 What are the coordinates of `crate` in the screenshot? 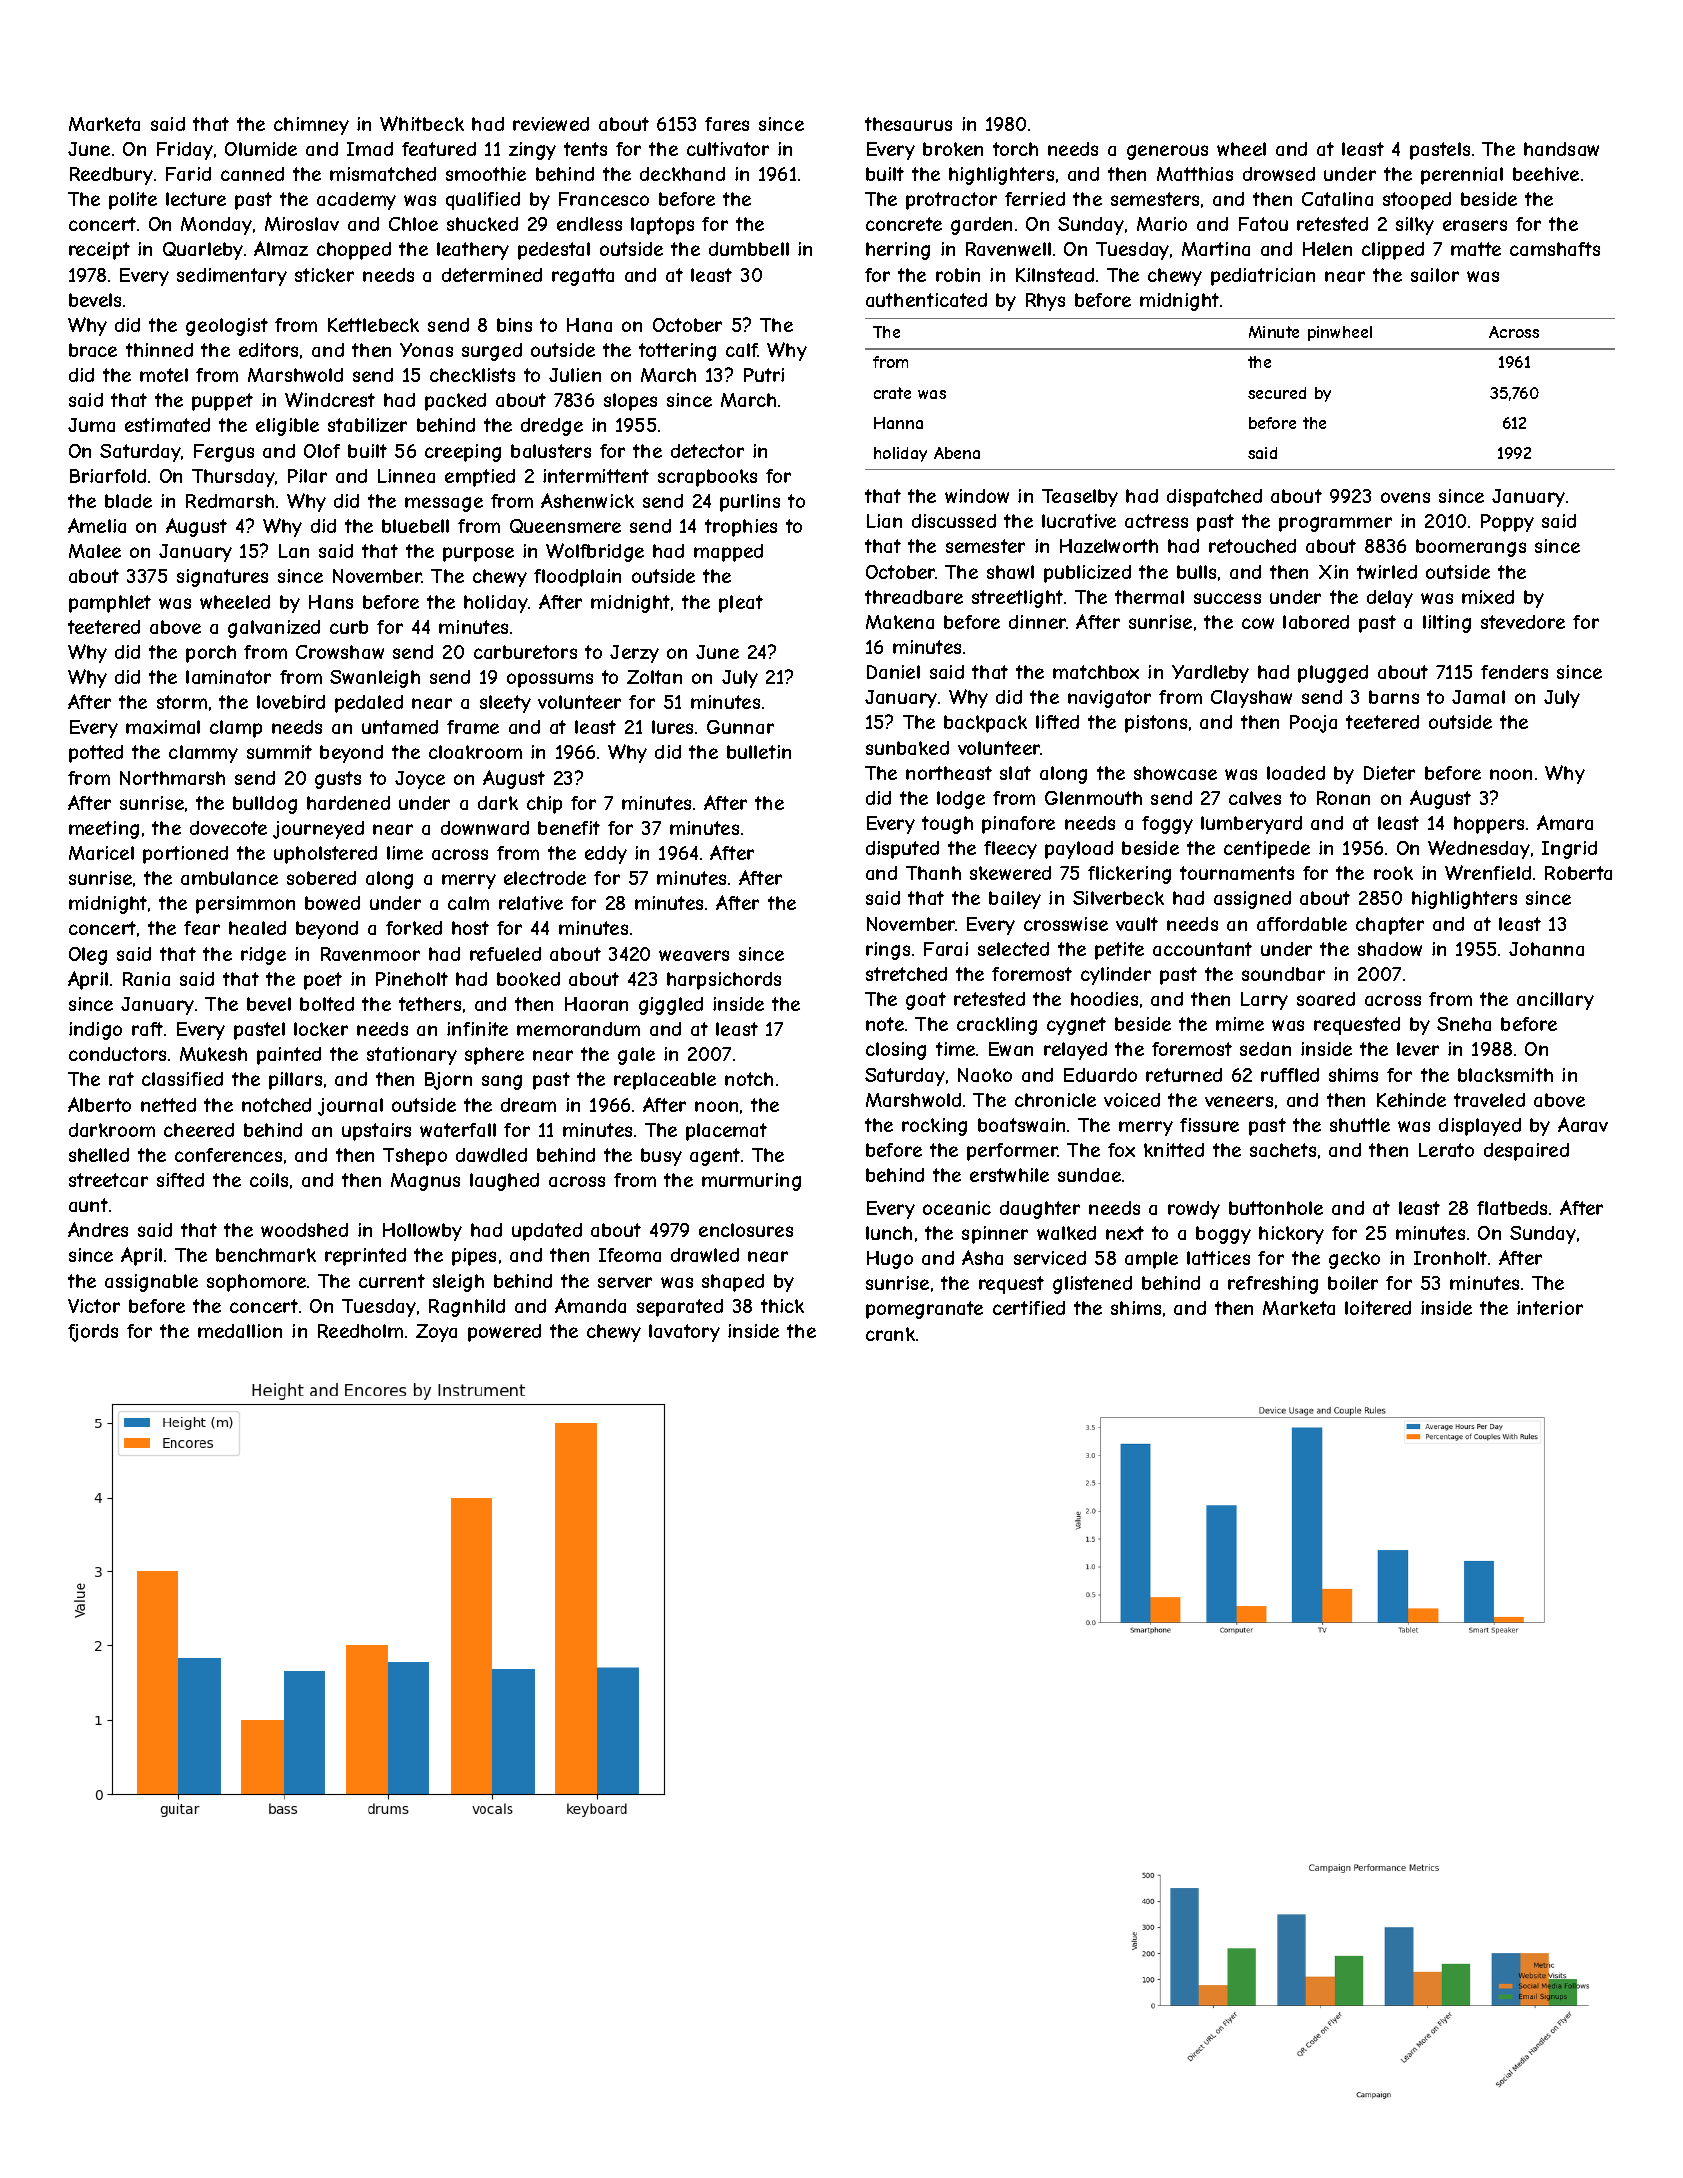 It's located at (892, 393).
